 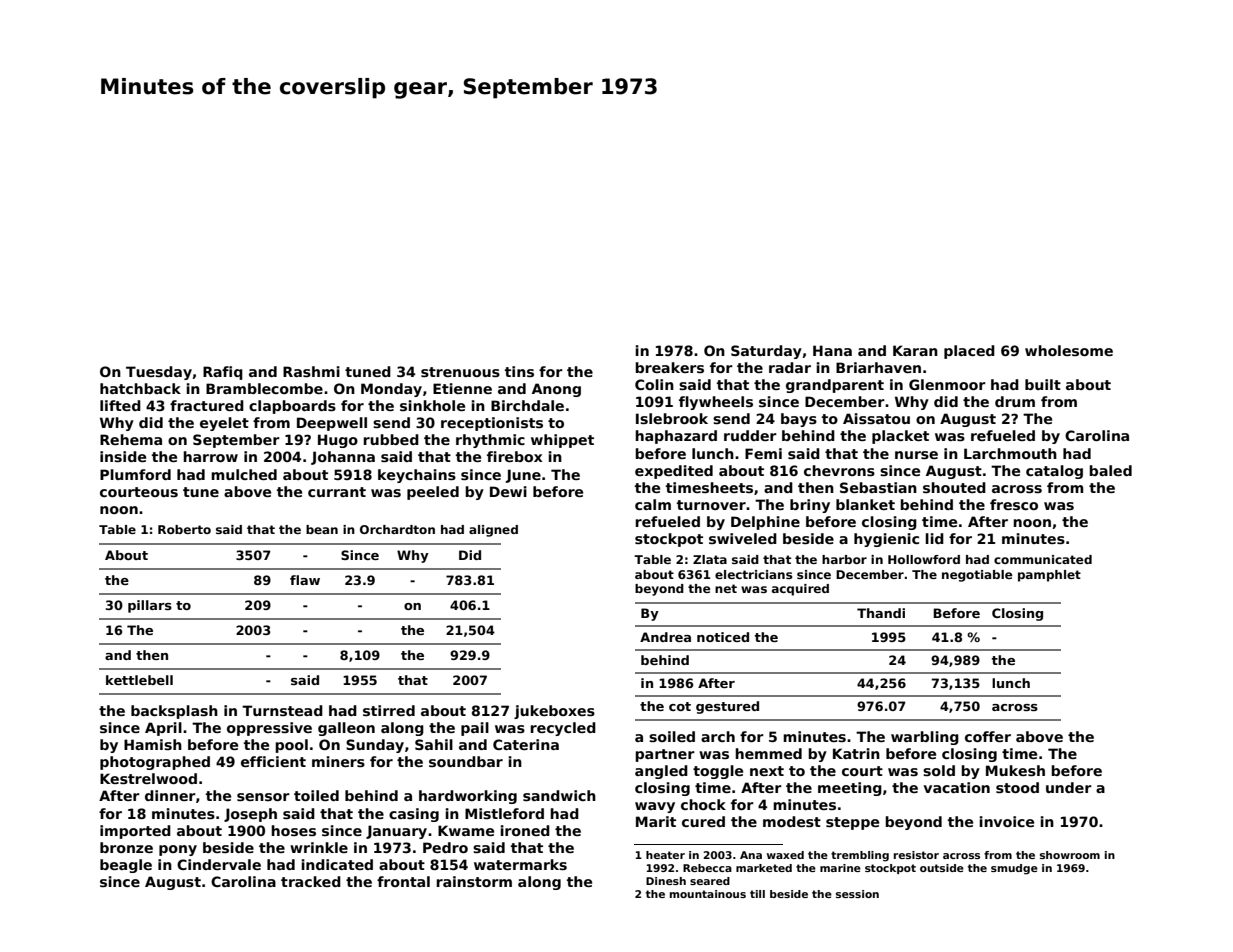 What do you see at coordinates (881, 613) in the screenshot?
I see `Thandi` at bounding box center [881, 613].
